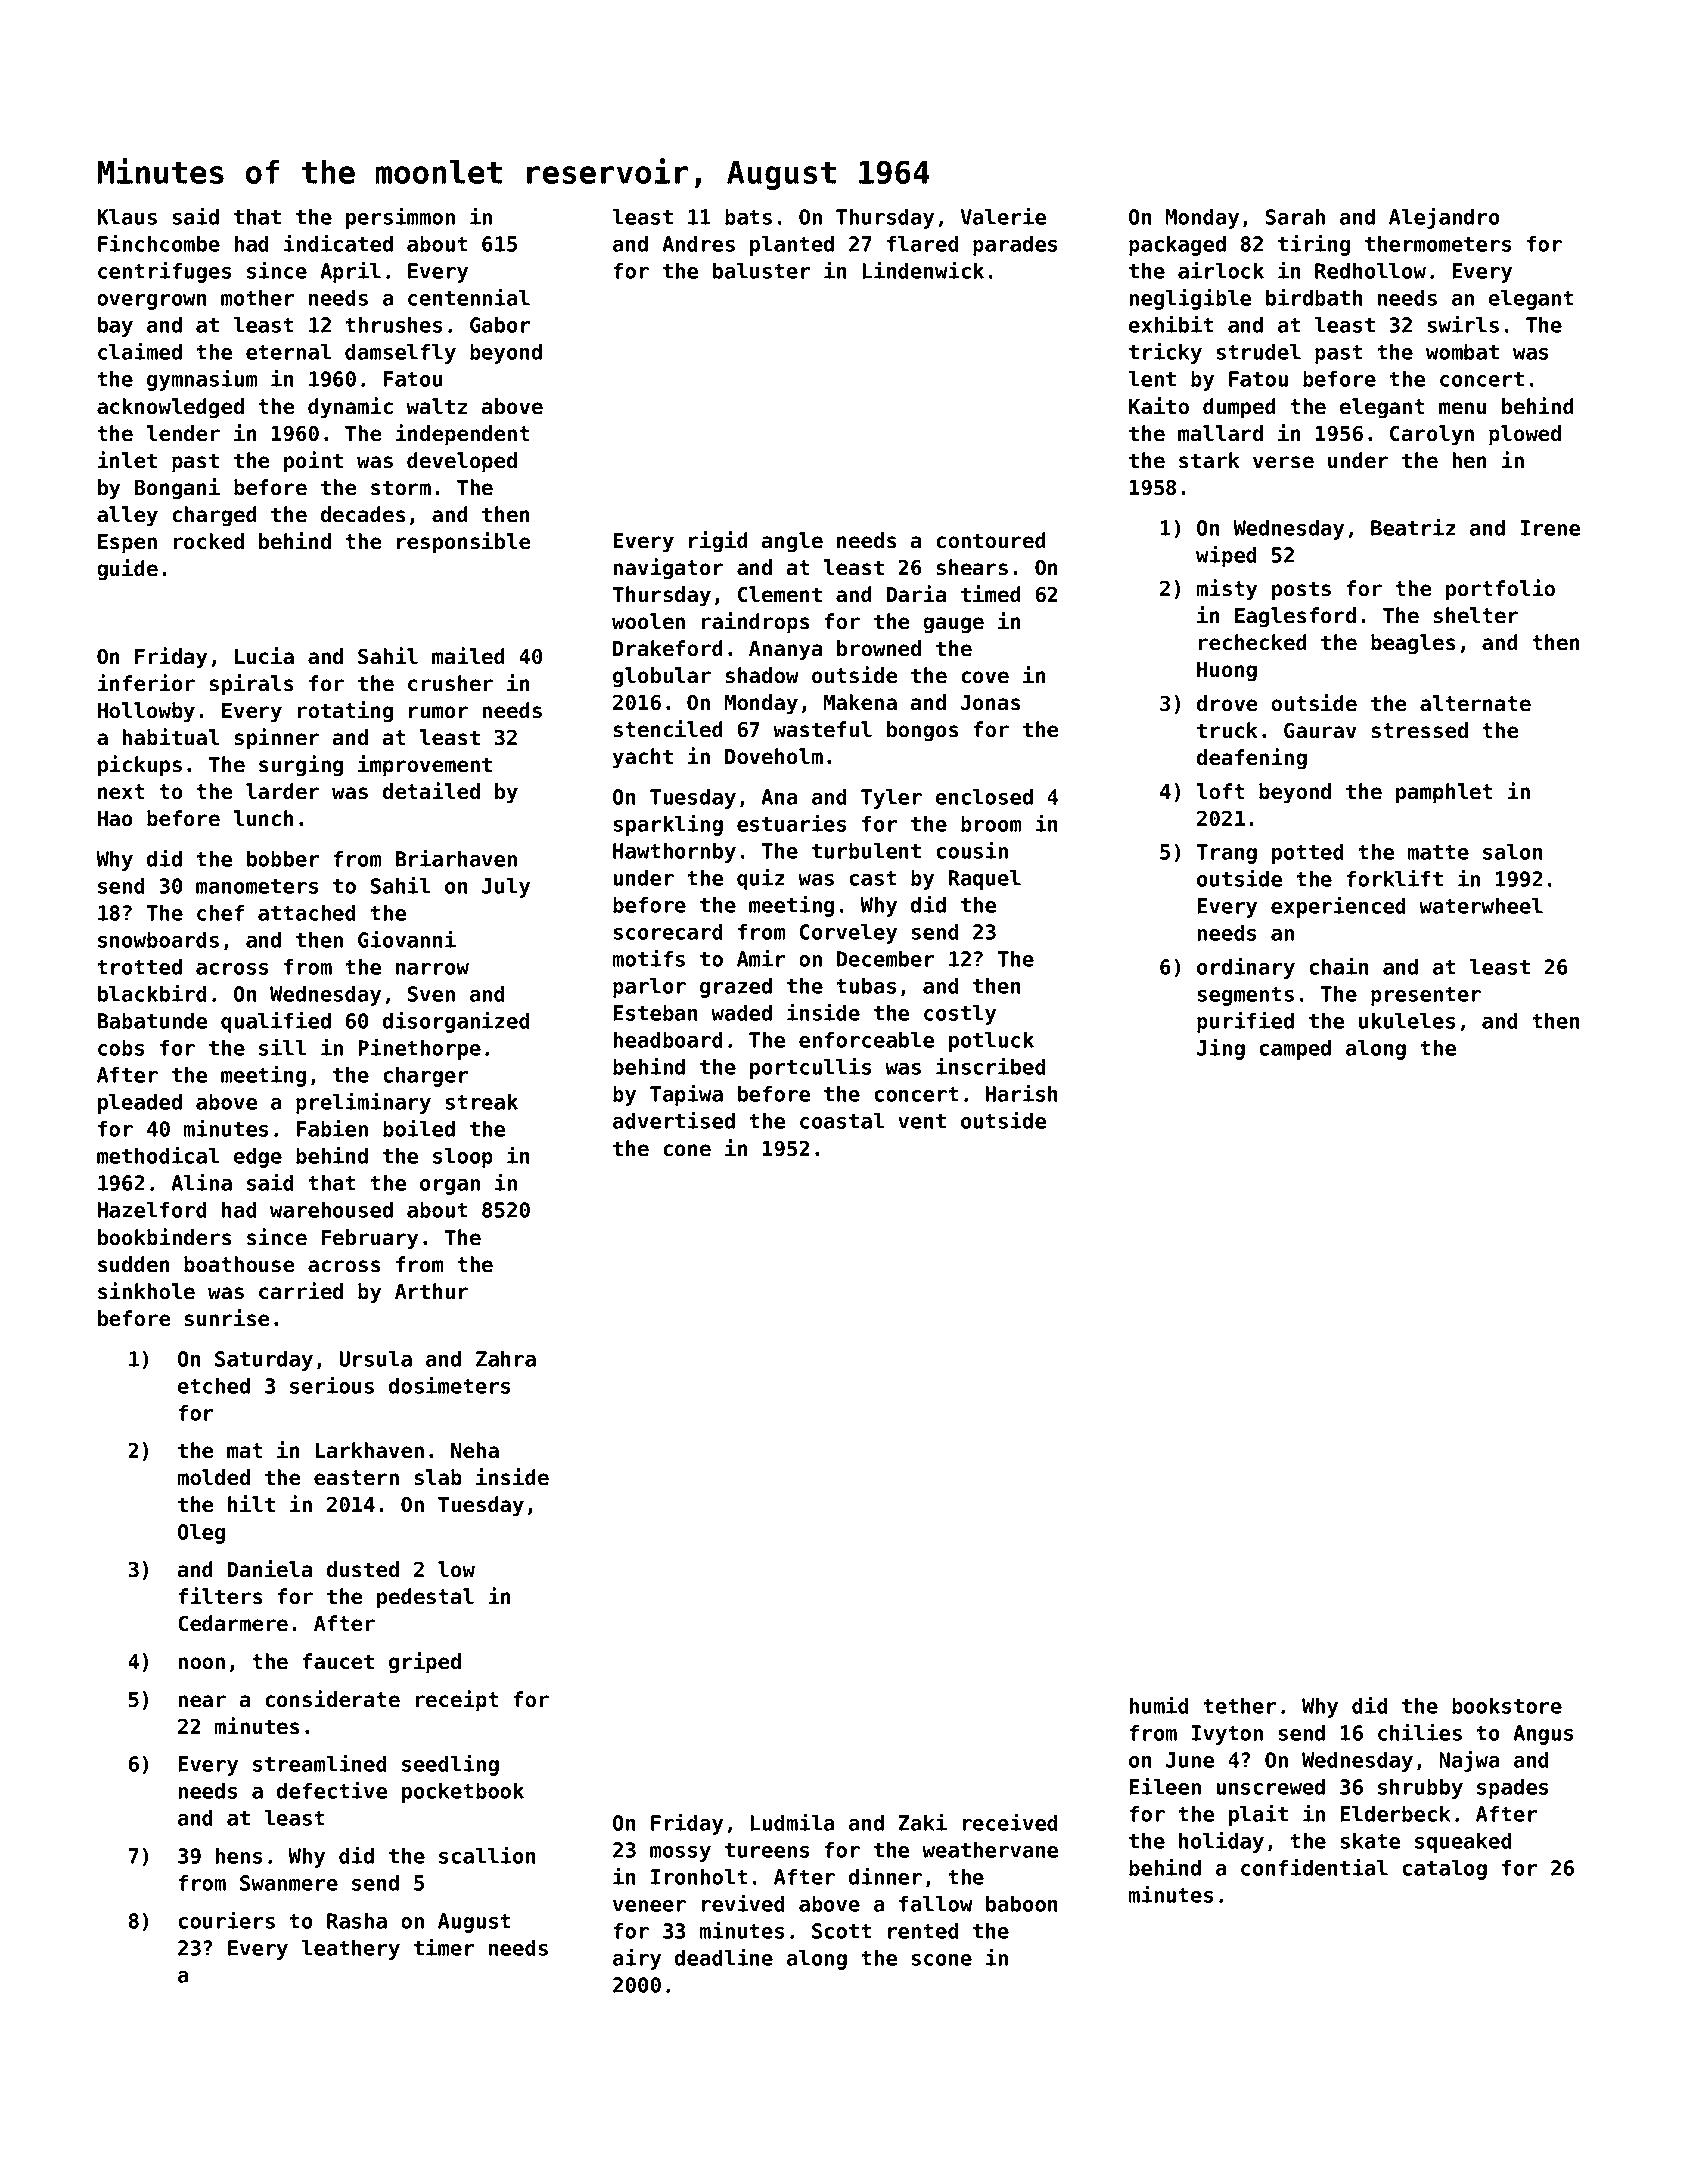 The image size is (1683, 2178). I want to click on indicated, so click(338, 243).
